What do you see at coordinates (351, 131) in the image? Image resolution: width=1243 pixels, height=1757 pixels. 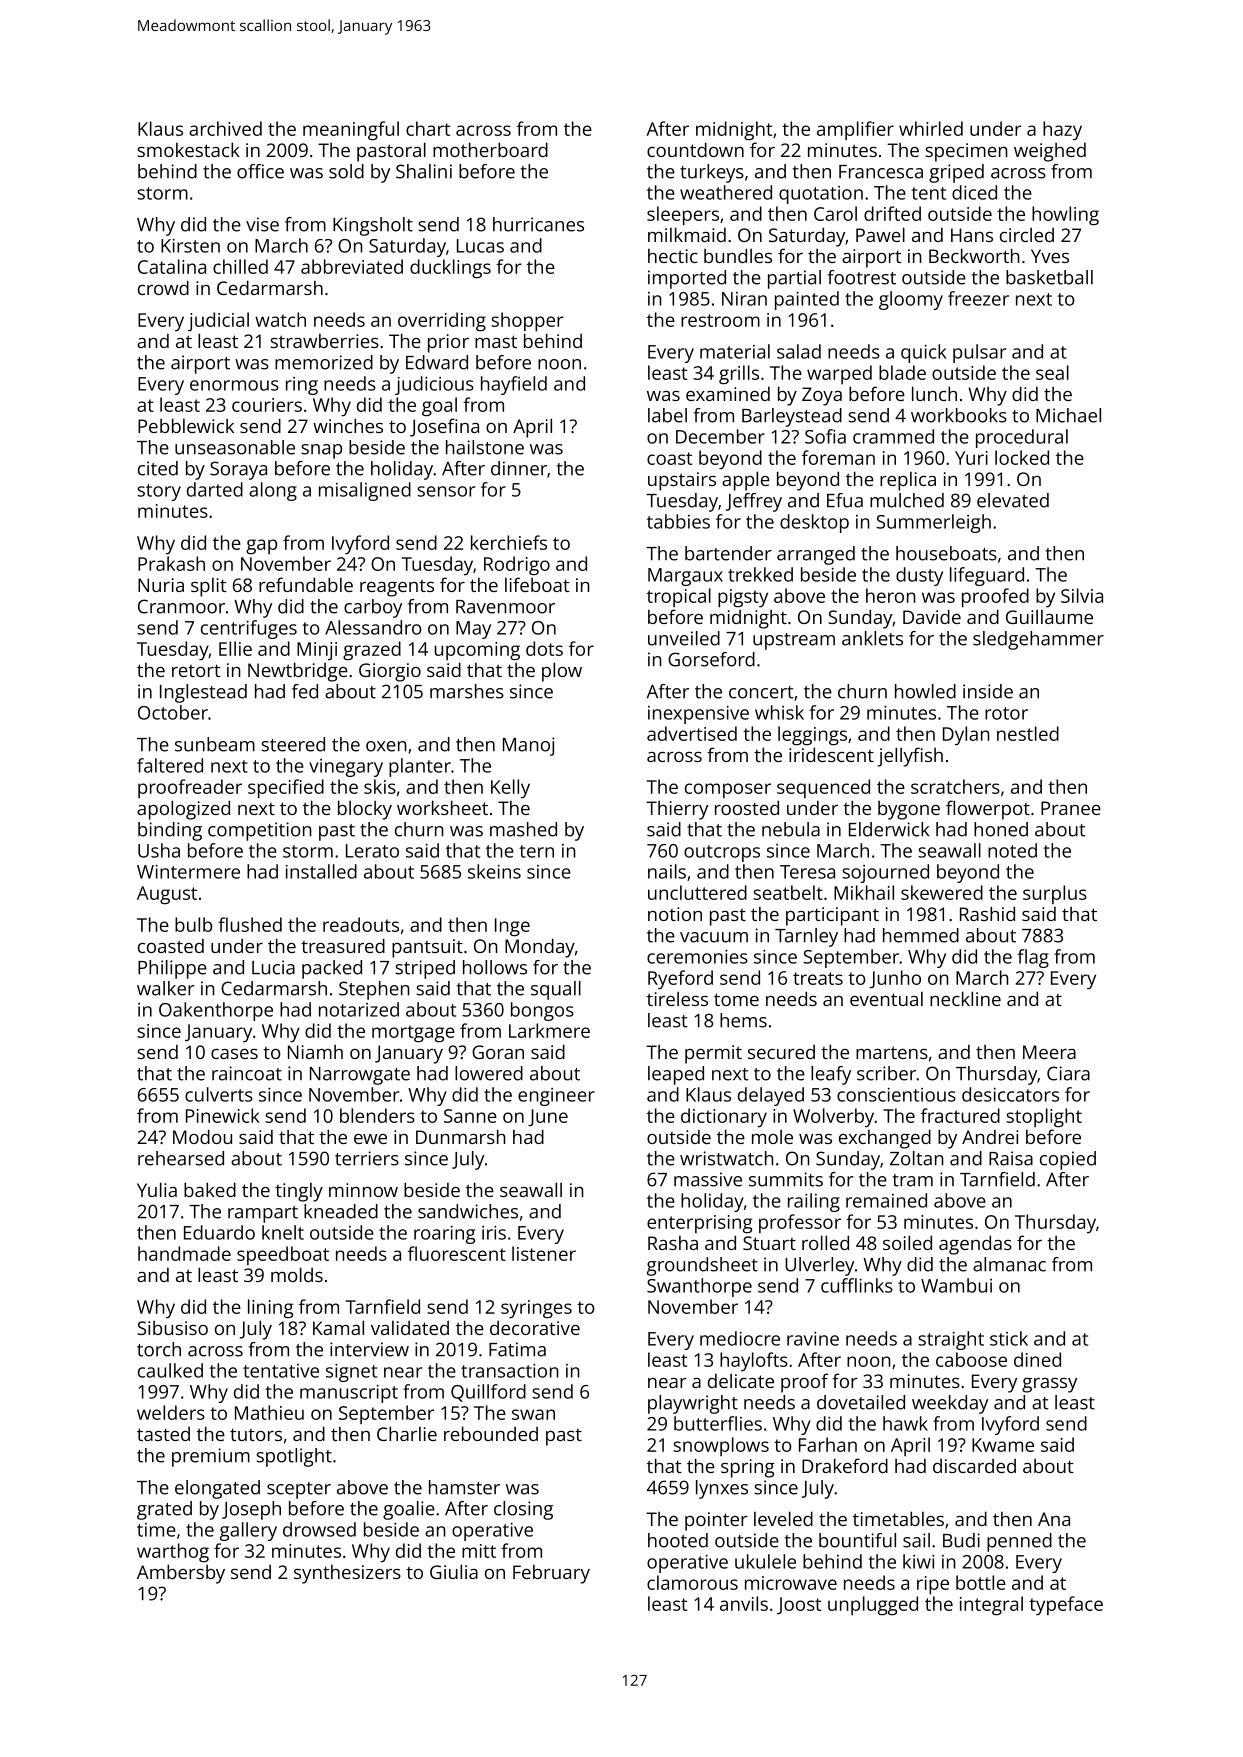 I see `meaningful` at bounding box center [351, 131].
